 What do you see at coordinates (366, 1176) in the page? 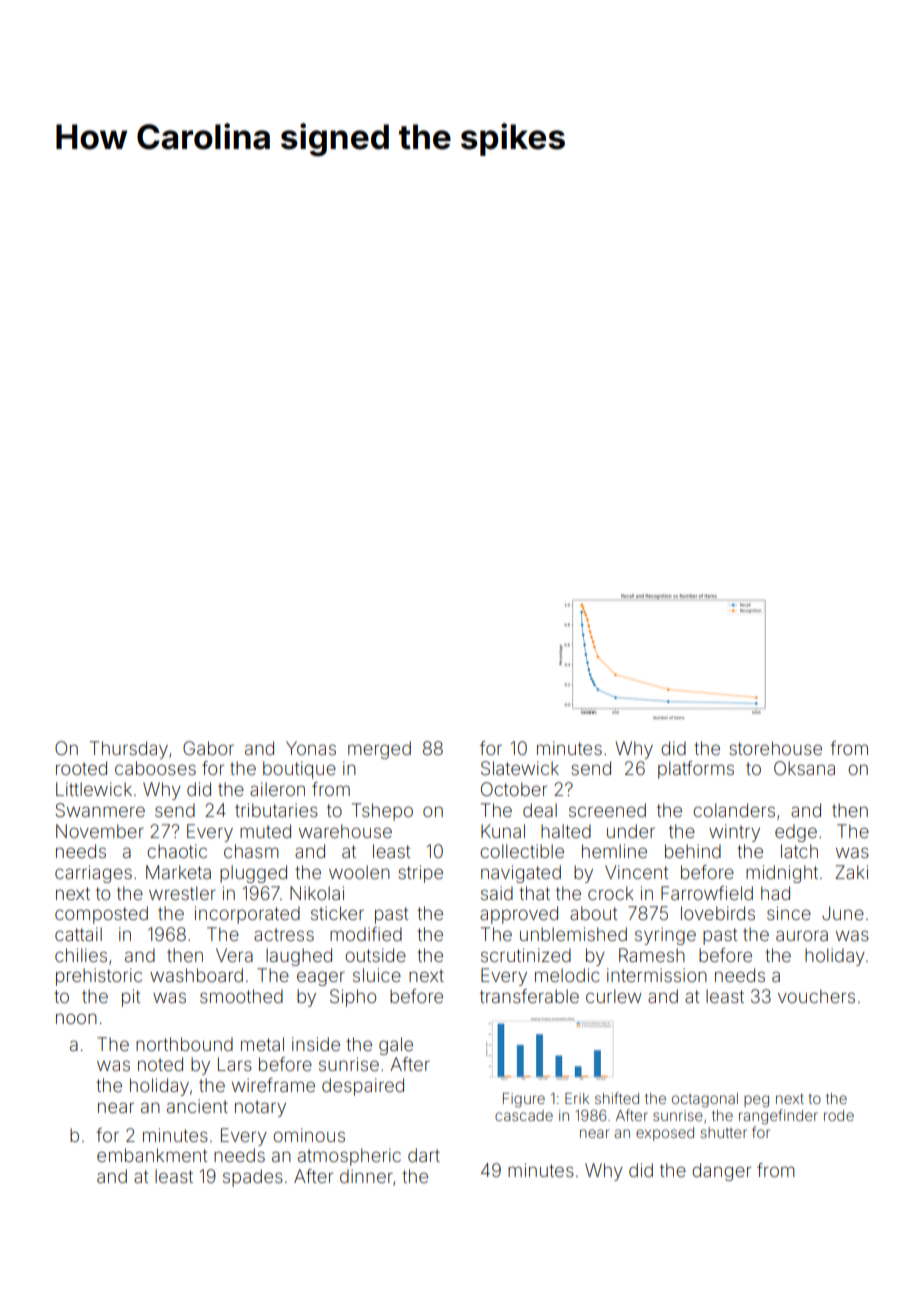
I see `dinner` at bounding box center [366, 1176].
